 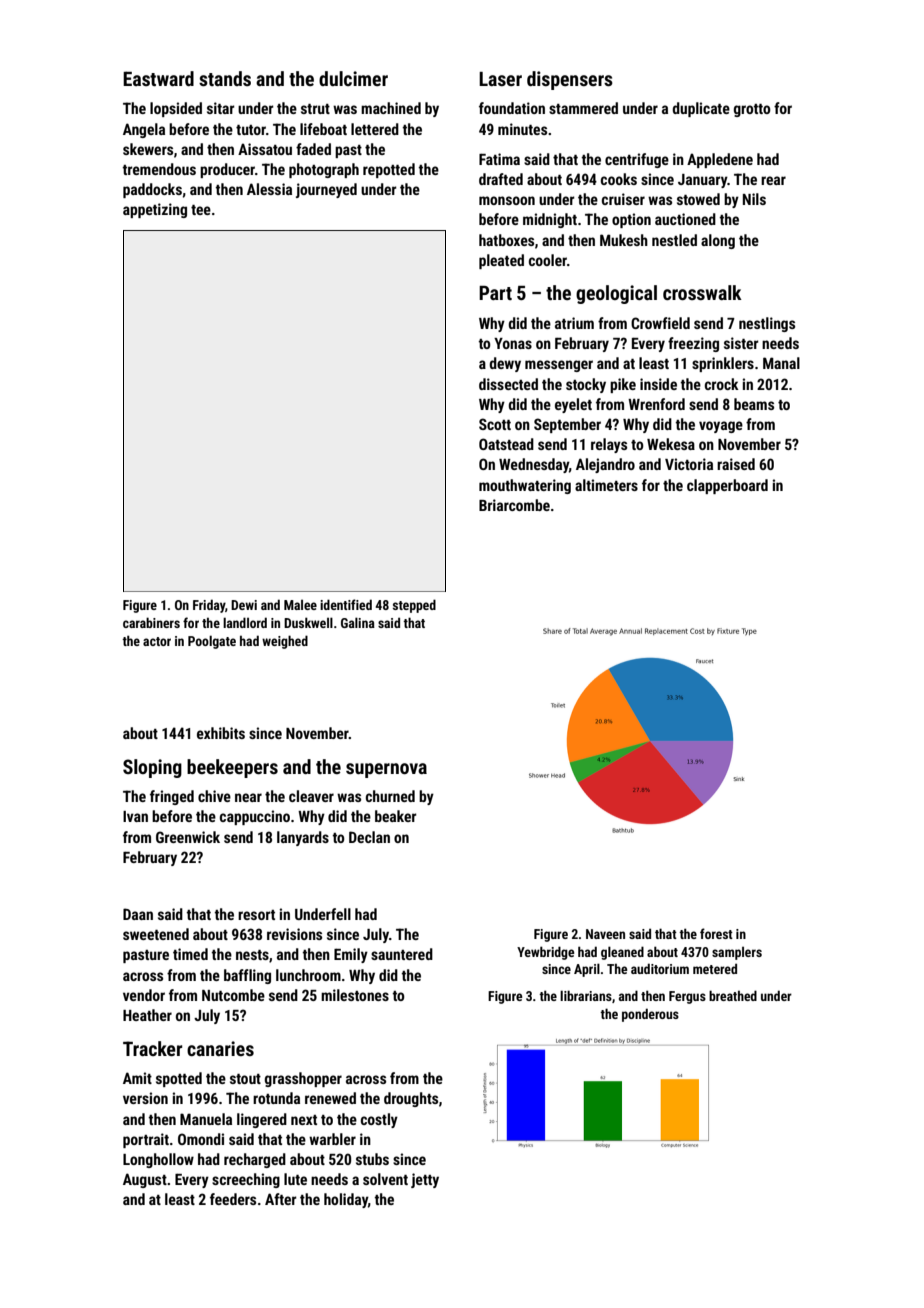 What do you see at coordinates (326, 190) in the screenshot?
I see `journeyed` at bounding box center [326, 190].
